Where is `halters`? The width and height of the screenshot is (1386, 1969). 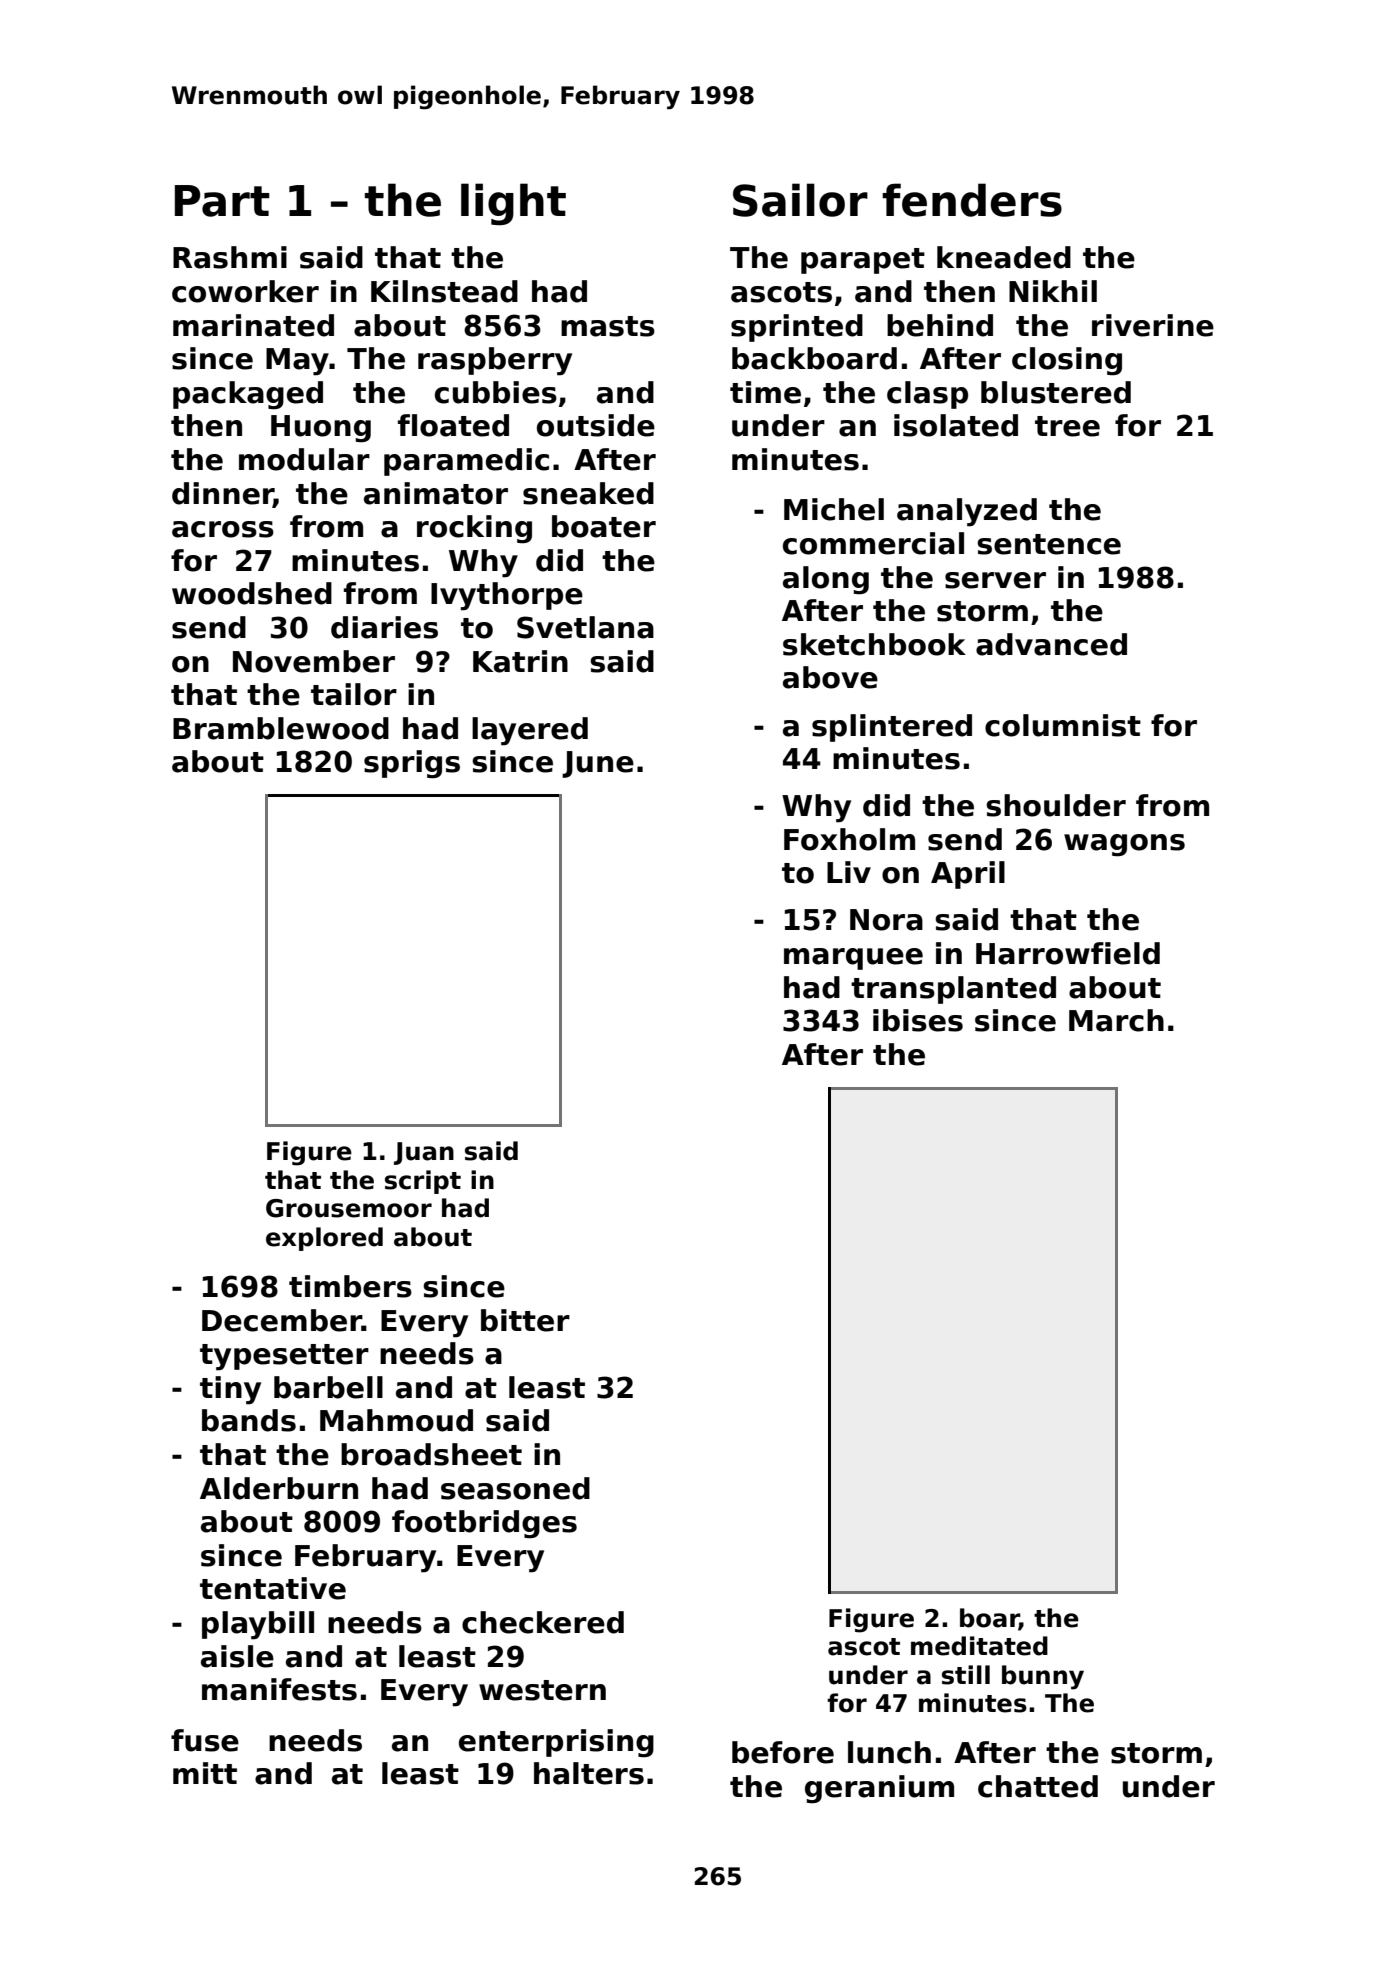
halters is located at coordinates (589, 1773).
